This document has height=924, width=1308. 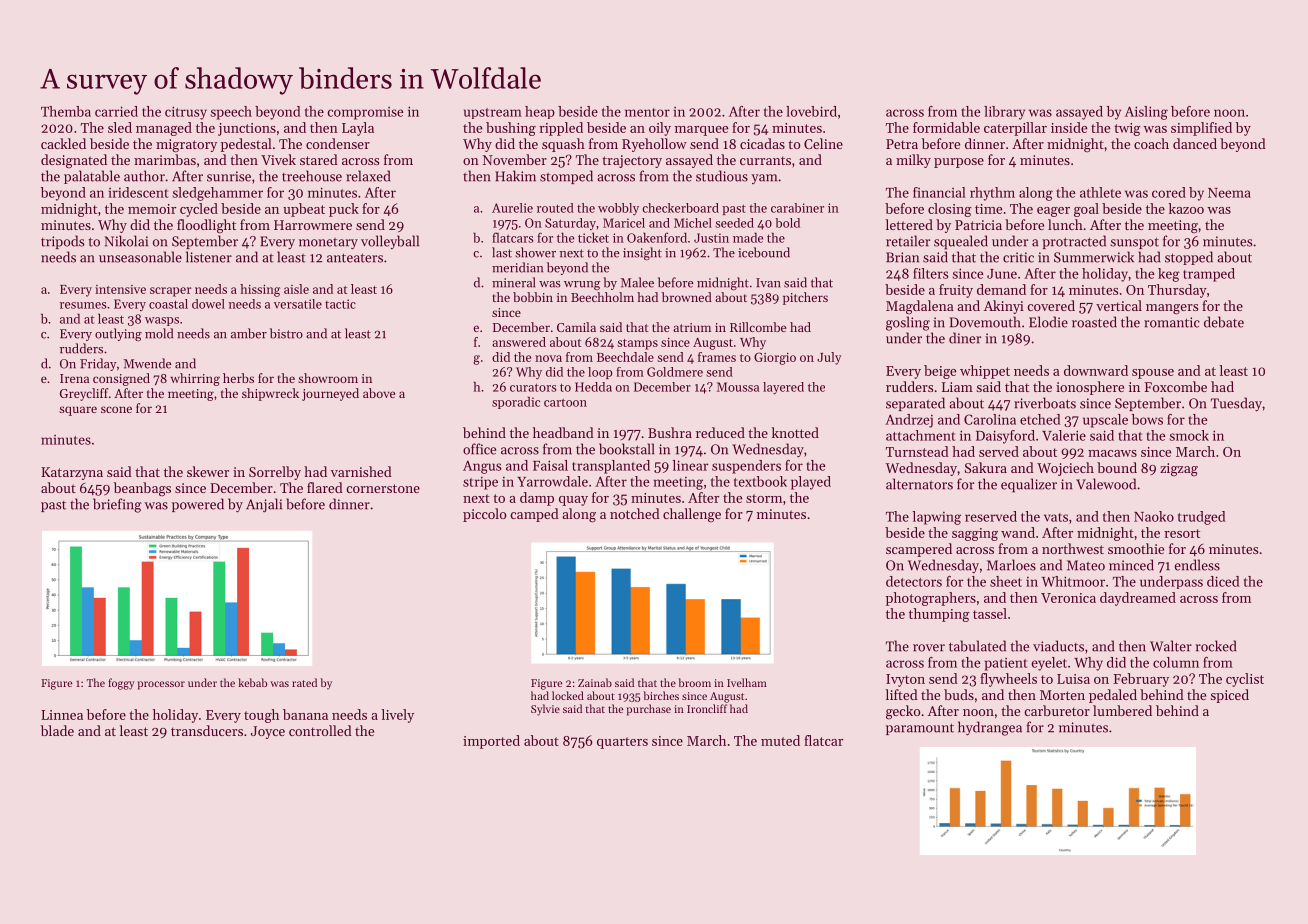 I want to click on cyclist, so click(x=1245, y=680).
